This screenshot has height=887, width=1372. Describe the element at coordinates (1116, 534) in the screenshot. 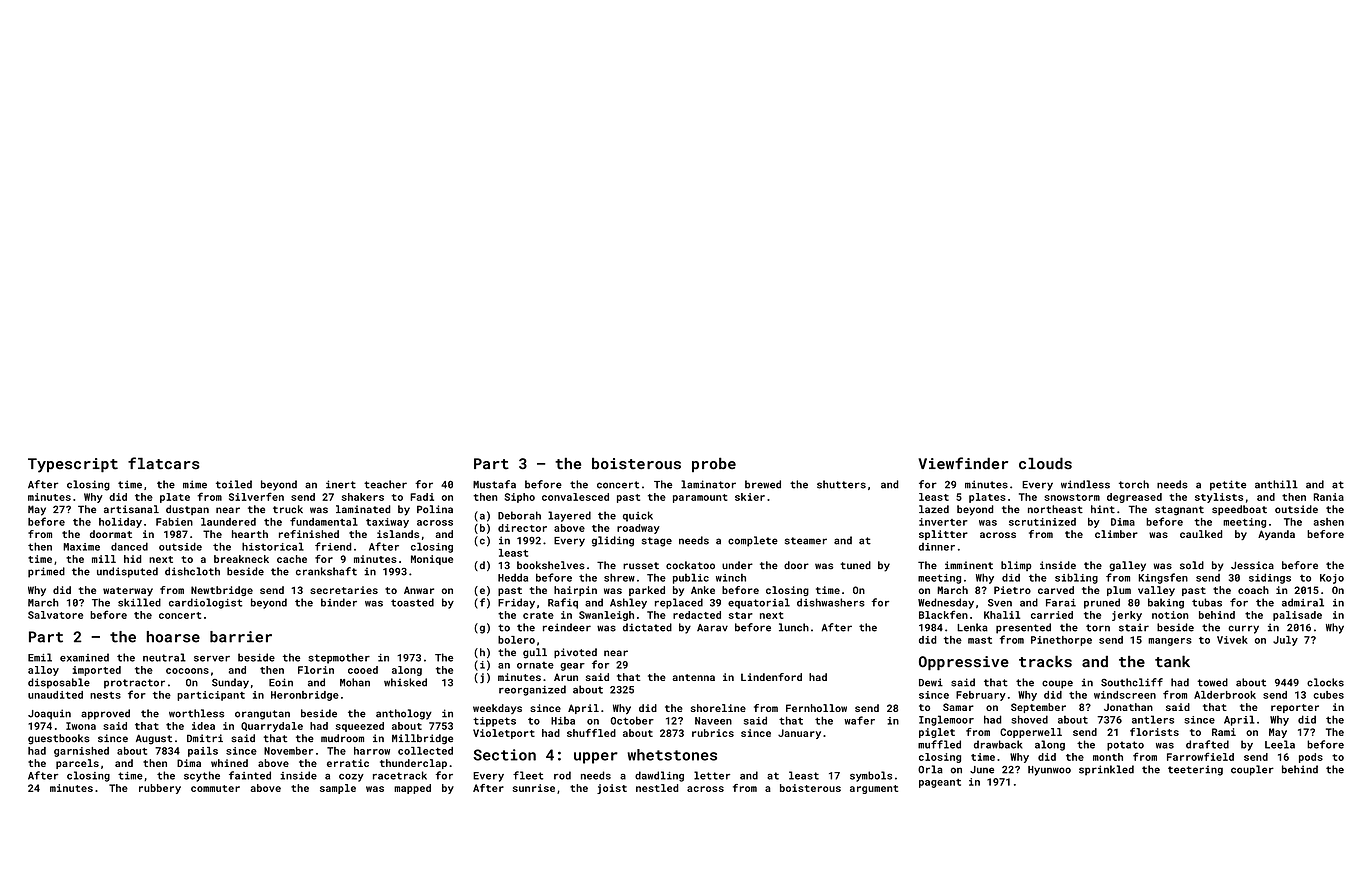

I see `climber` at that location.
